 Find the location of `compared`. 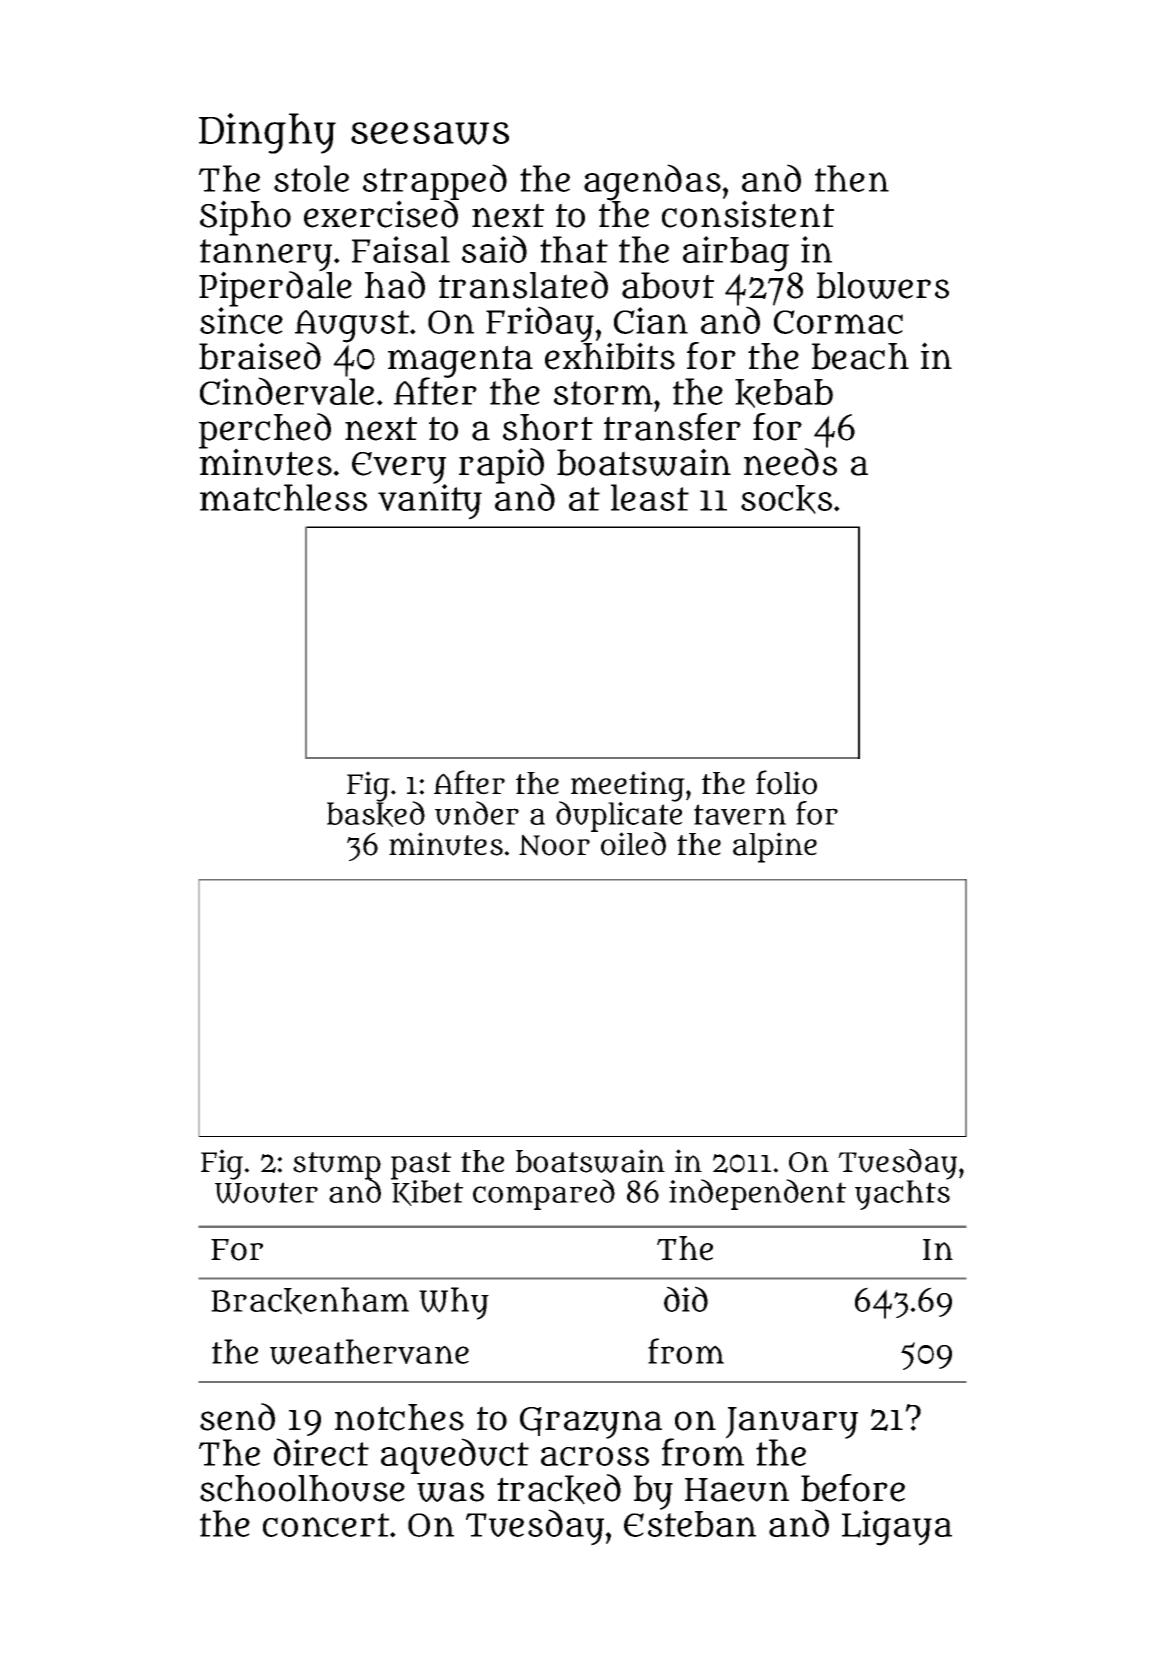

compared is located at coordinates (544, 1194).
